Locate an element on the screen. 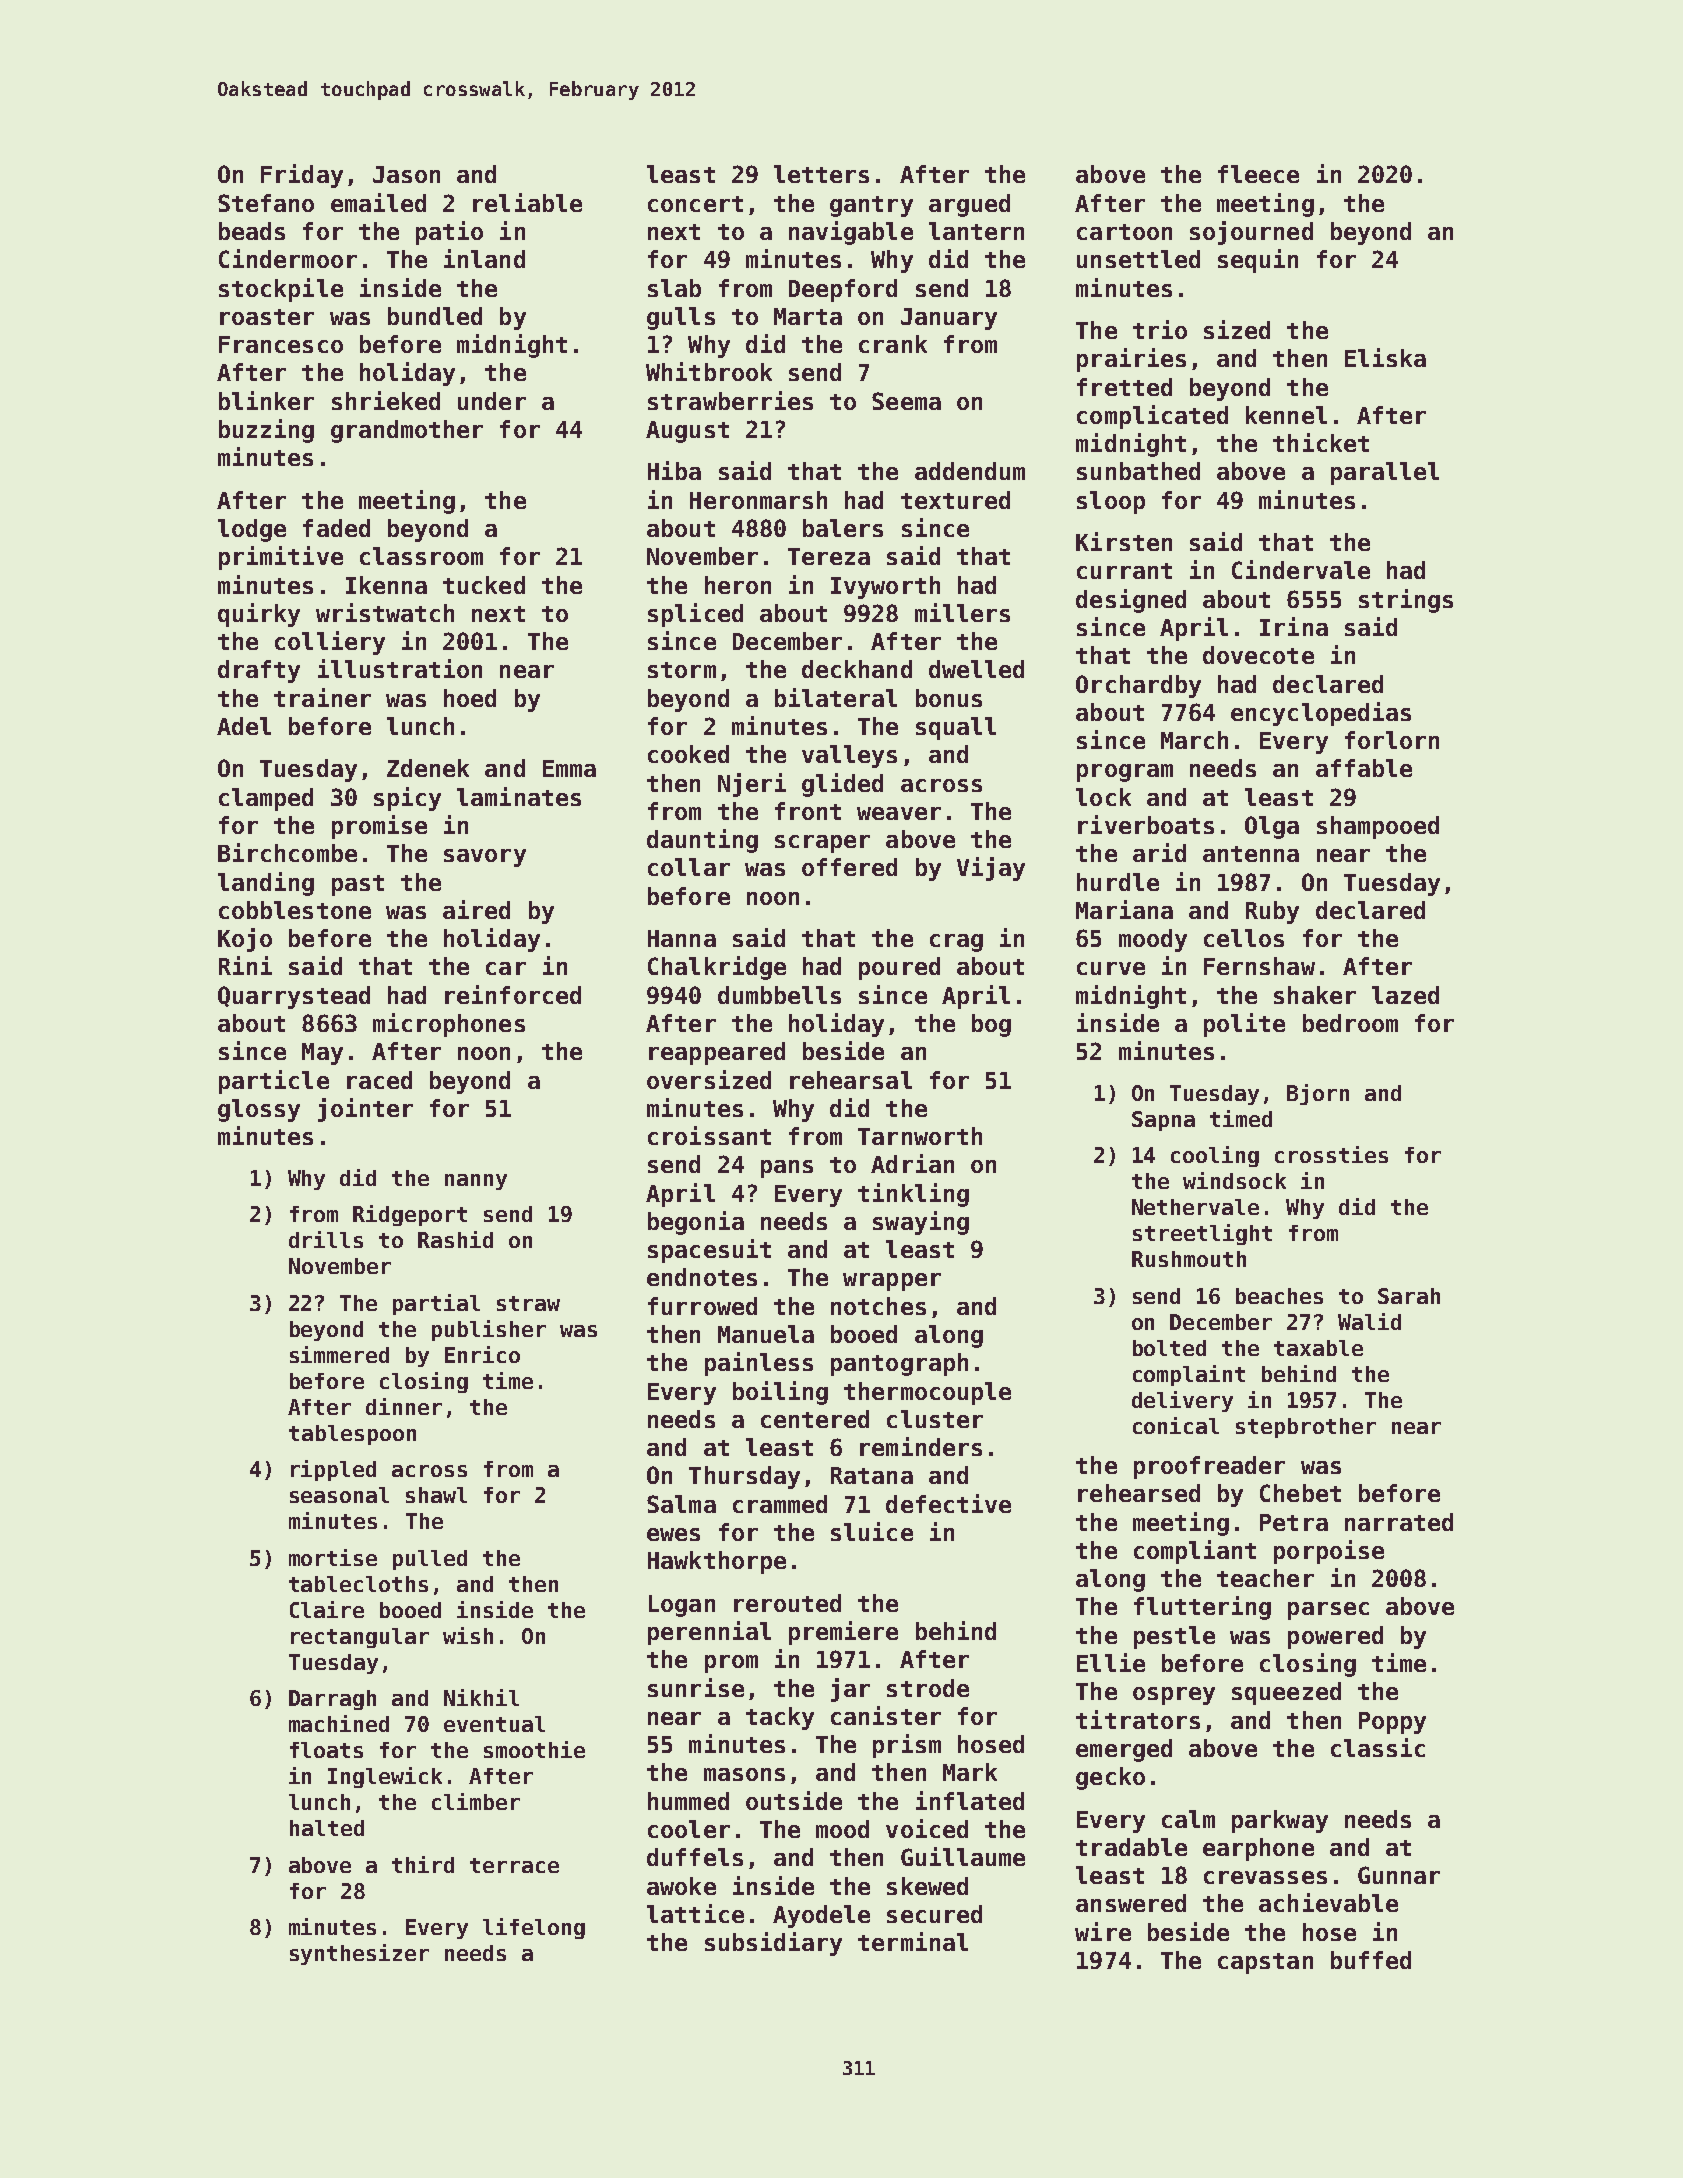 The width and height of the screenshot is (1683, 2178). classic is located at coordinates (1378, 1747).
